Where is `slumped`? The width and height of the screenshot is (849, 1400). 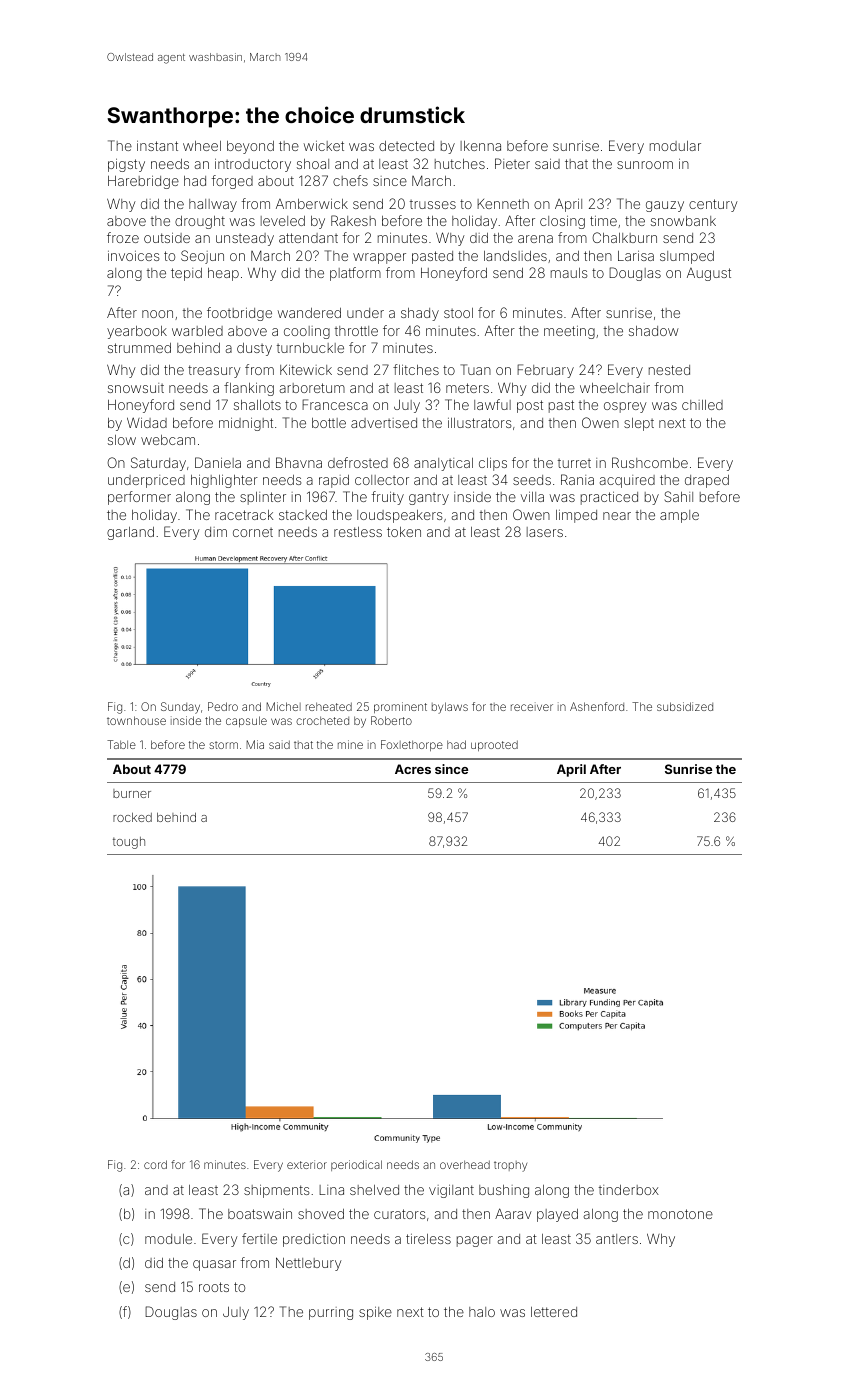 slumped is located at coordinates (687, 257).
